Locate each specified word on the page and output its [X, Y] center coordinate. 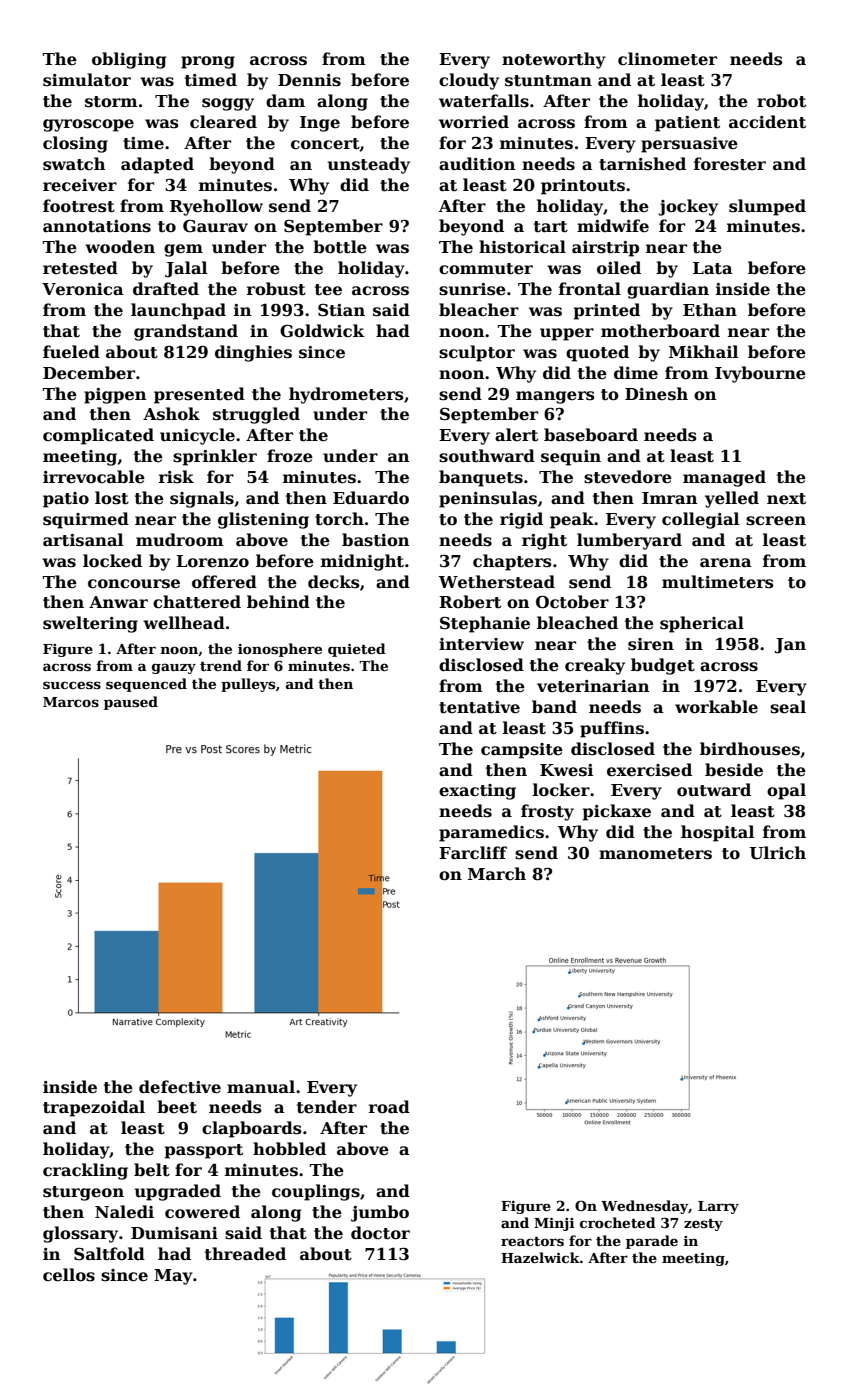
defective [180, 1087]
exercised [649, 770]
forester [730, 164]
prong [208, 62]
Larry [718, 1207]
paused [131, 703]
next [786, 499]
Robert [470, 602]
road [389, 1107]
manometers [655, 854]
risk [176, 477]
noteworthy [554, 60]
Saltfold [109, 1254]
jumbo [380, 1213]
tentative [479, 707]
